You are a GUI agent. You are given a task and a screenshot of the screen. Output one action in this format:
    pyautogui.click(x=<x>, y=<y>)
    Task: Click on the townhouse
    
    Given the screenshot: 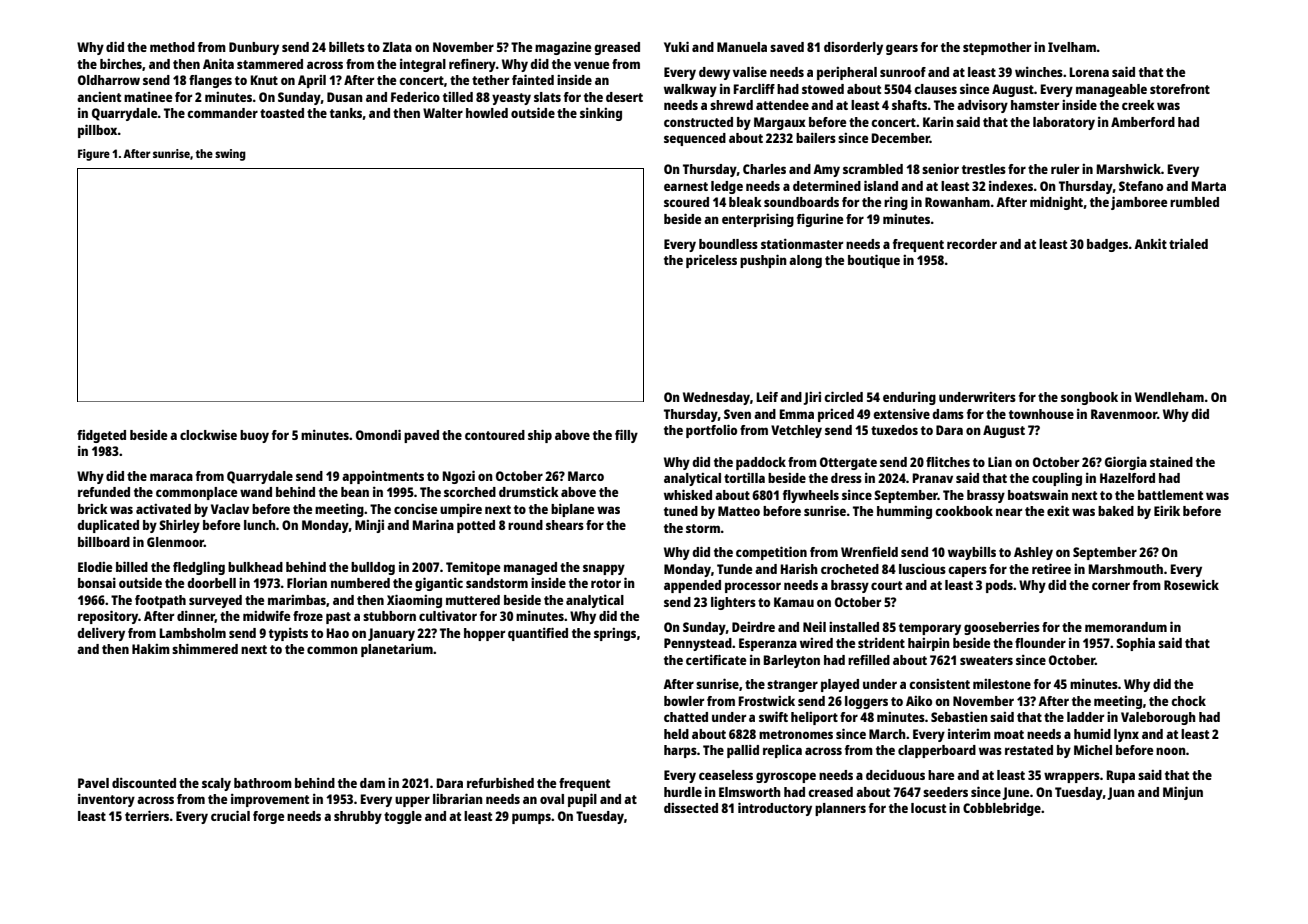 What is the action you would take?
    pyautogui.click(x=1041, y=414)
